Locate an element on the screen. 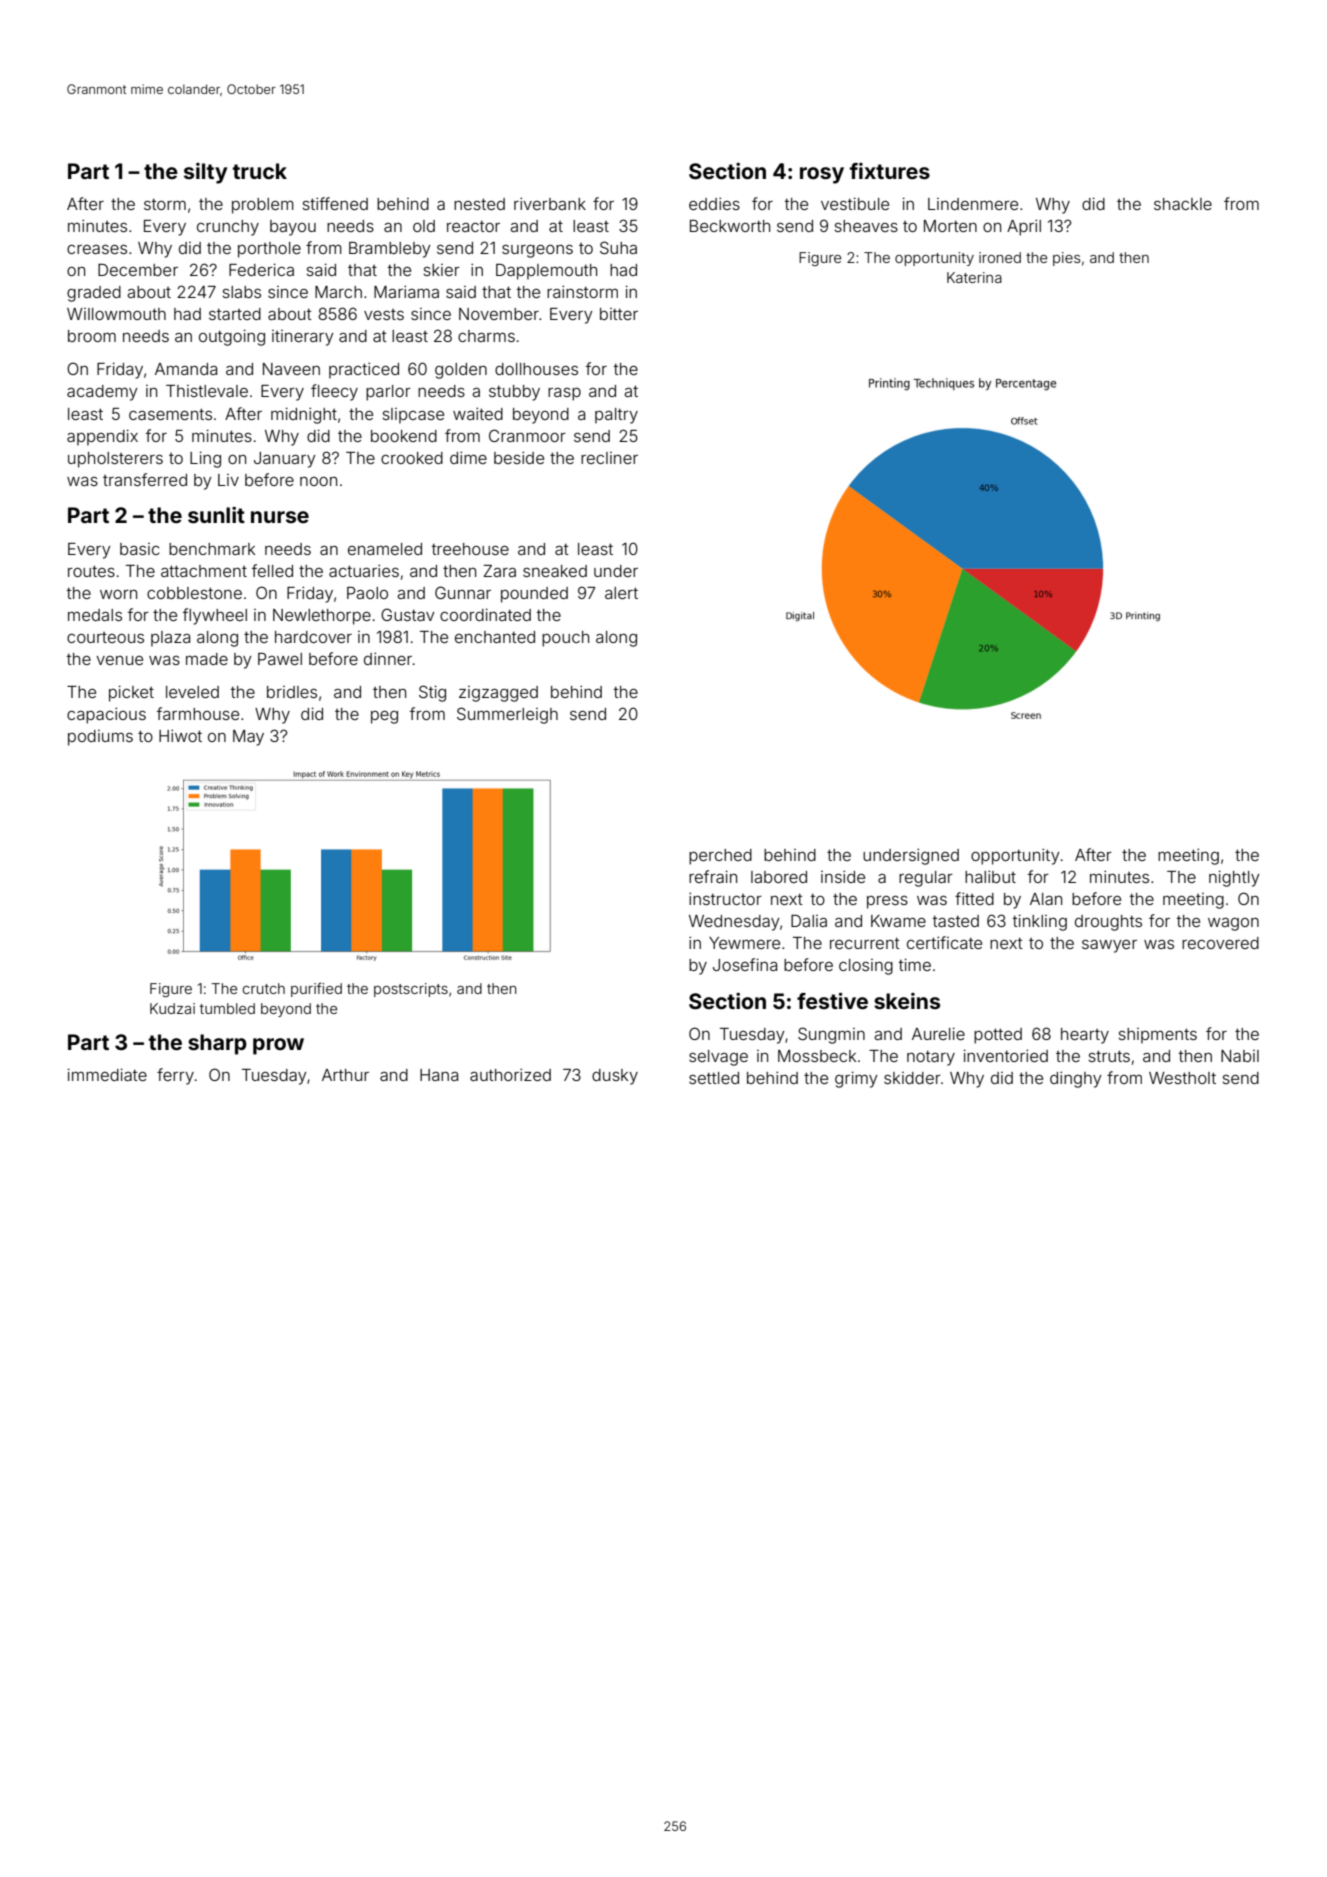  sharp is located at coordinates (217, 1044).
